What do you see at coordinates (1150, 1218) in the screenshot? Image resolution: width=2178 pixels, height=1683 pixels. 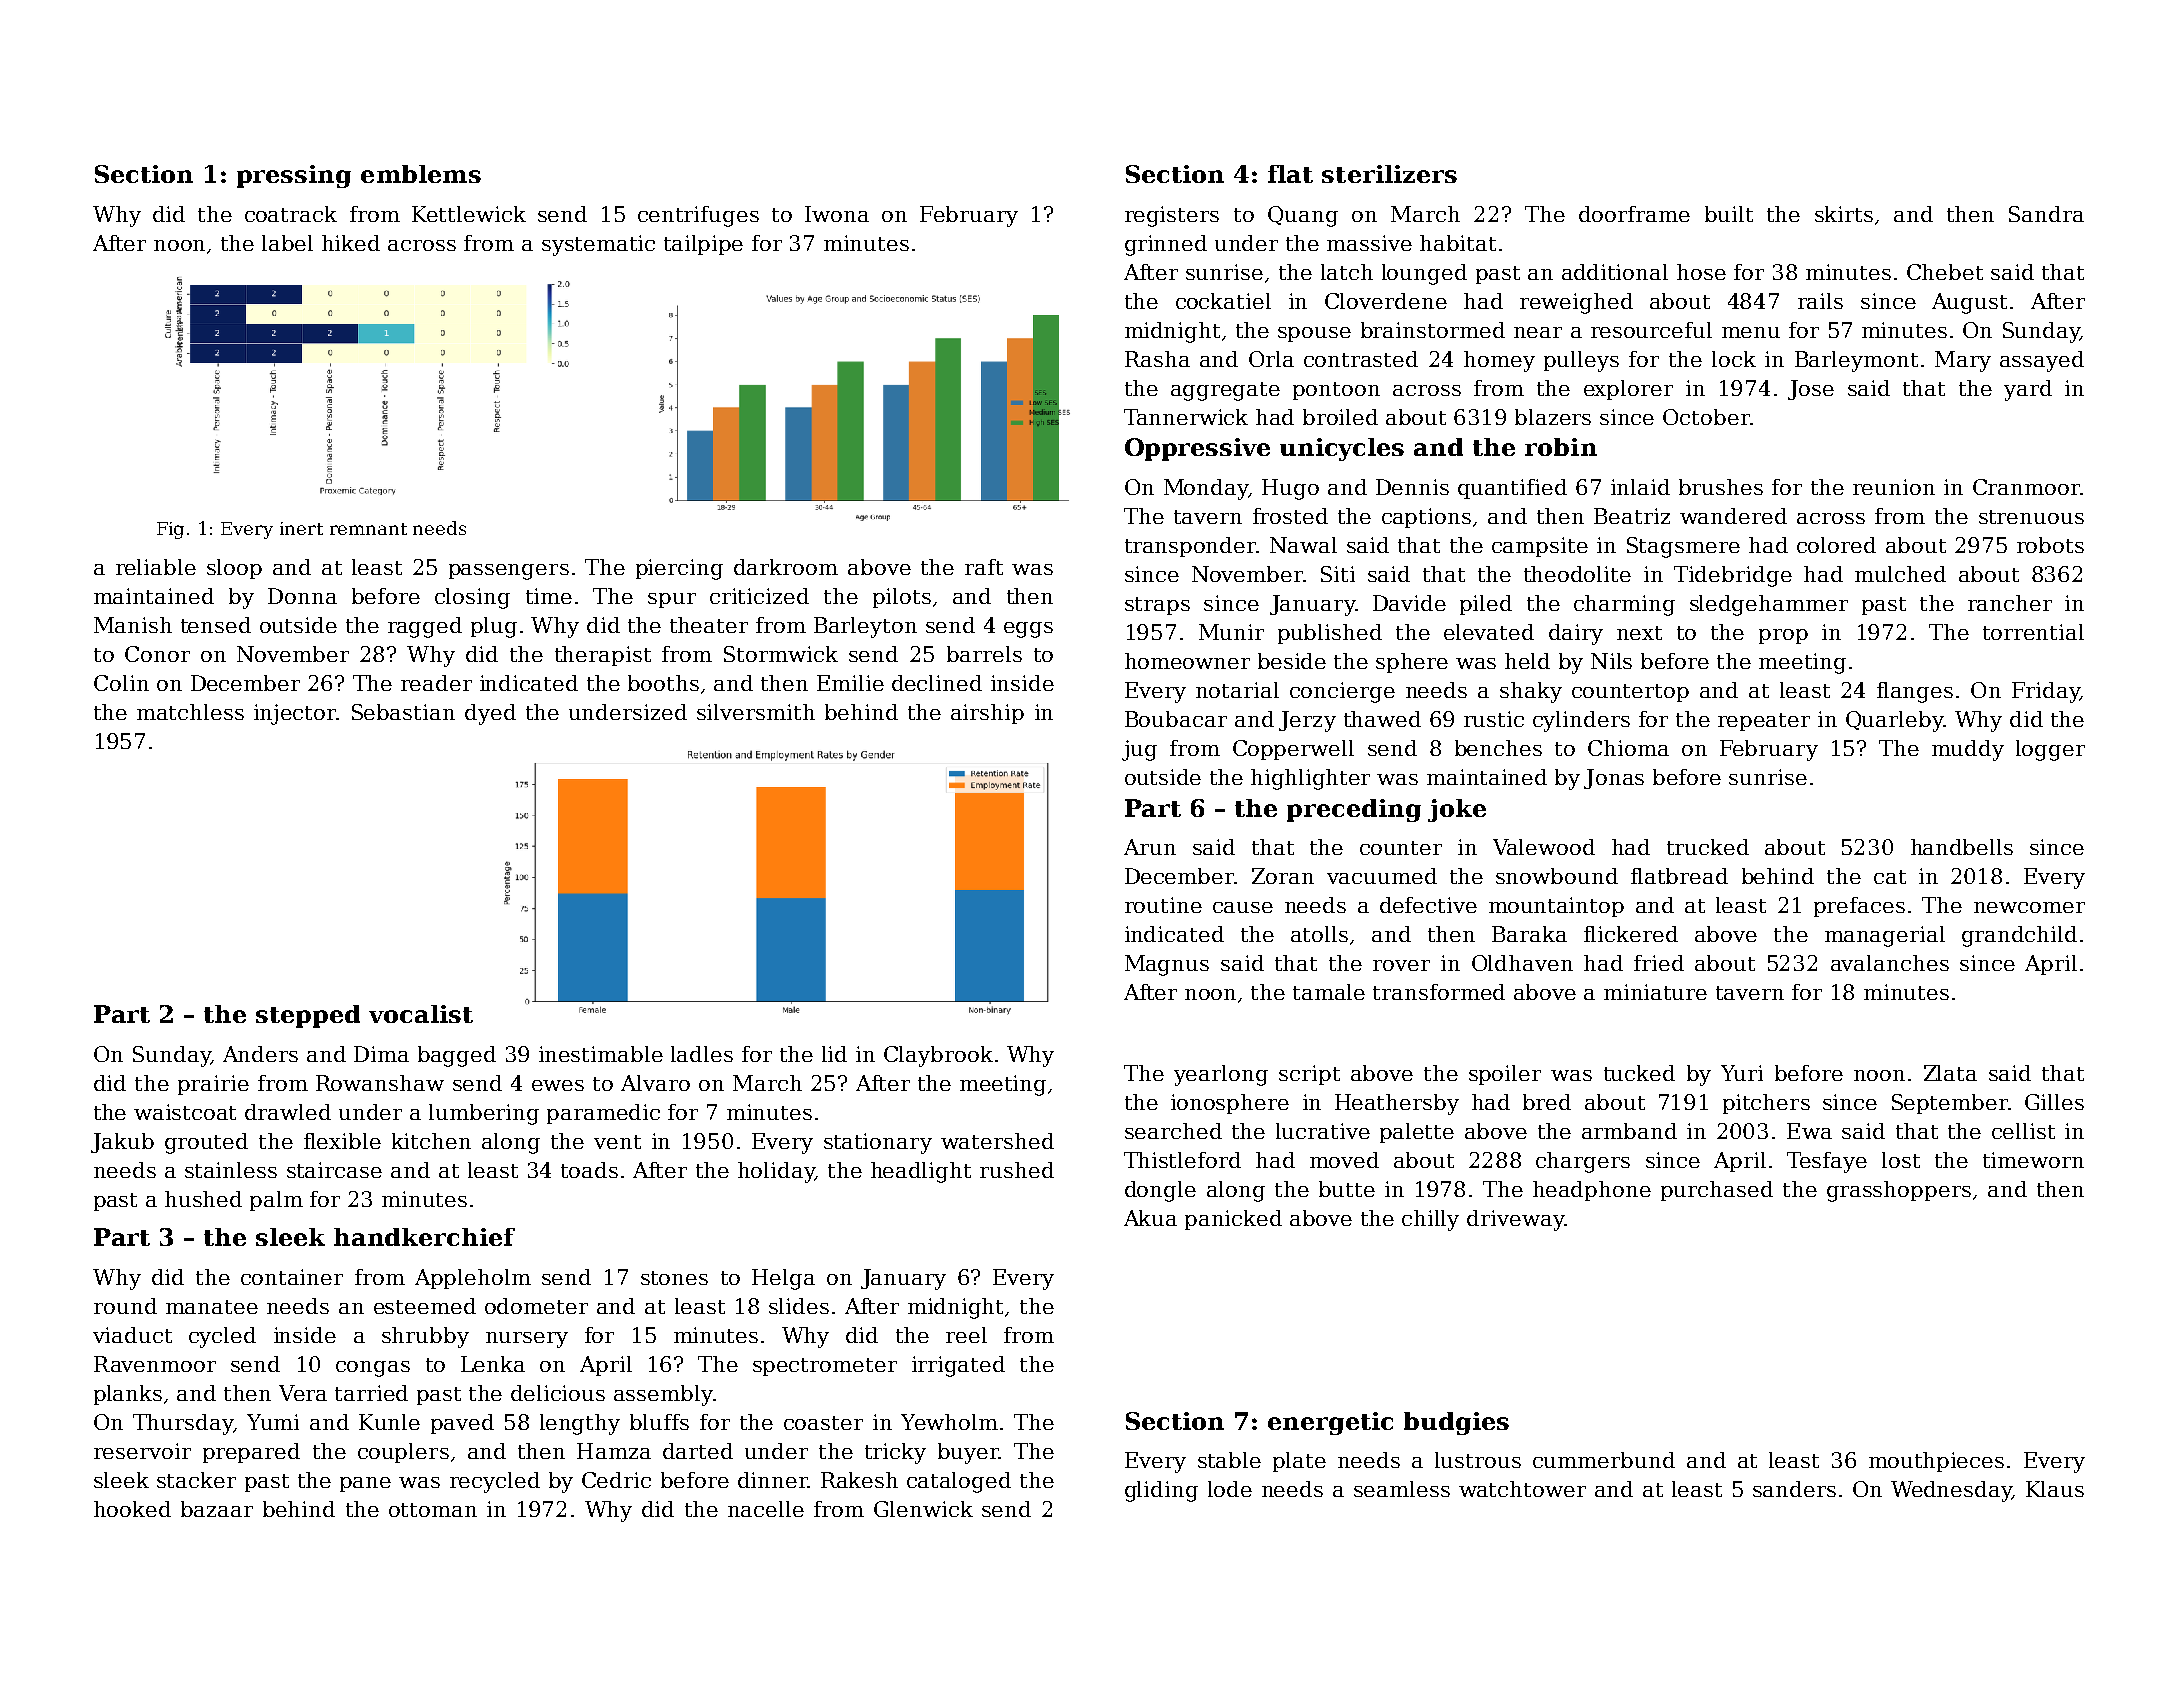 I see `Akua` at bounding box center [1150, 1218].
